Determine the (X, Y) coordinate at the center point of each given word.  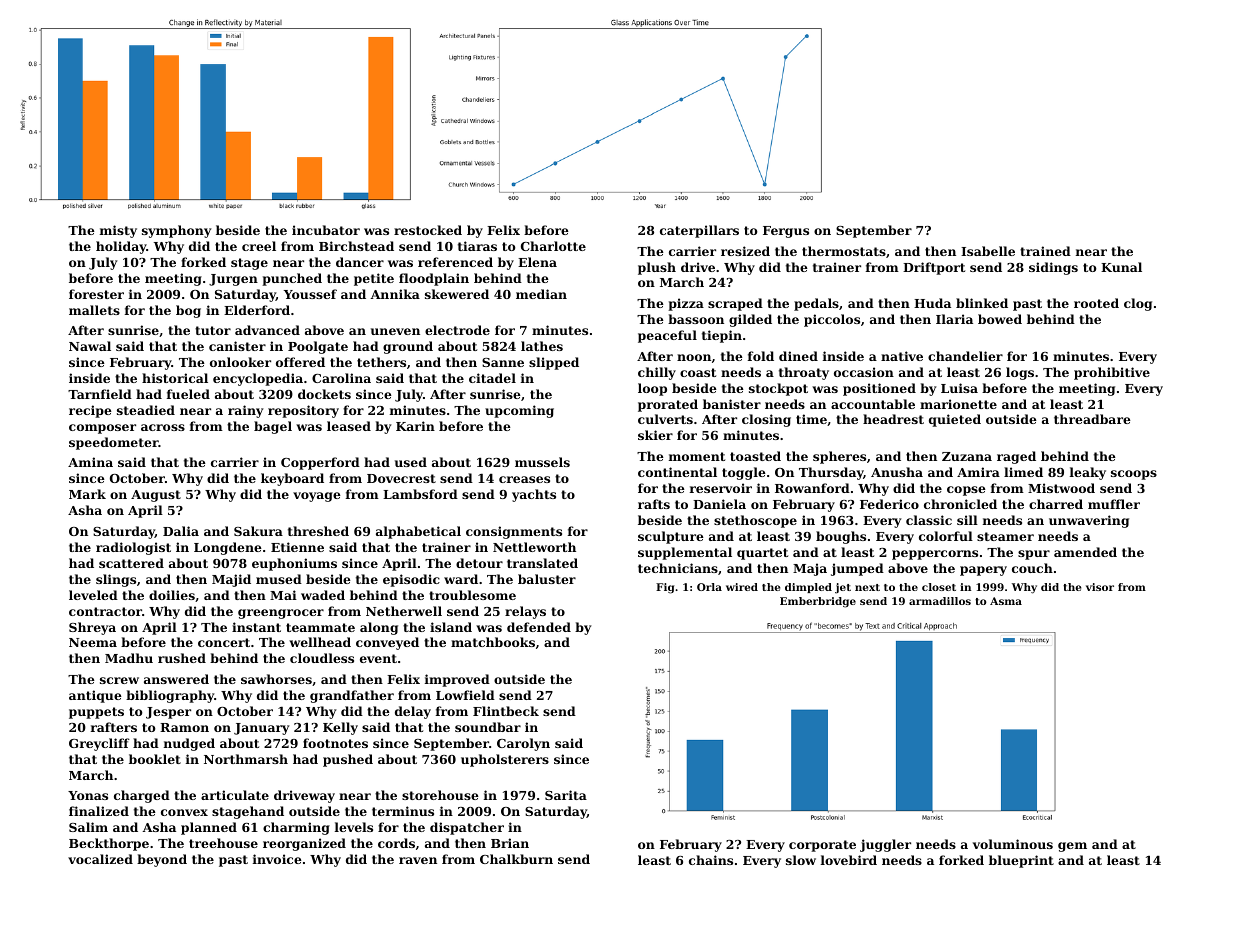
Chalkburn (516, 859)
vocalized (100, 859)
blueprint (1021, 861)
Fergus (786, 232)
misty (118, 231)
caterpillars (699, 231)
